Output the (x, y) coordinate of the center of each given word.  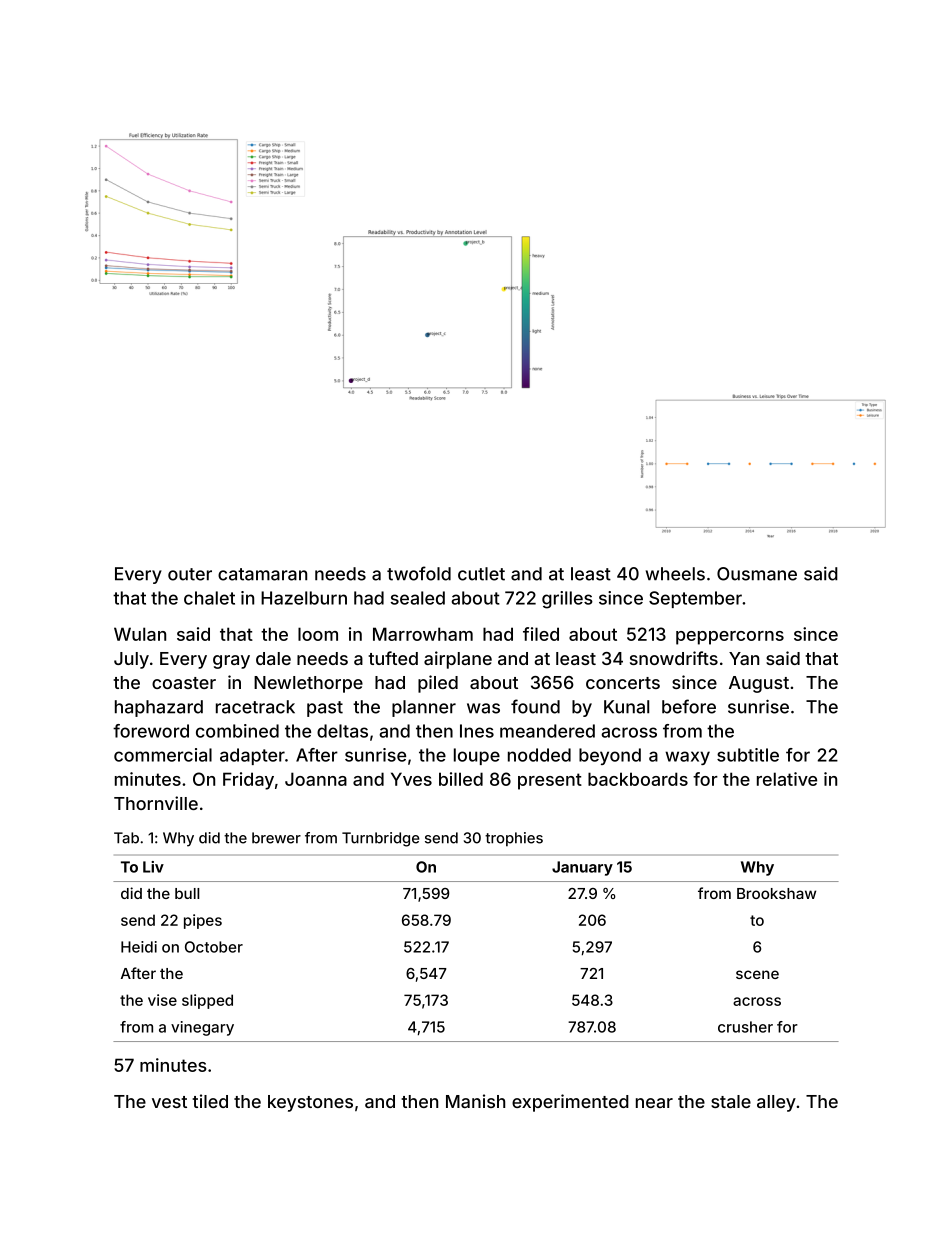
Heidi (139, 947)
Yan (744, 658)
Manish (475, 1101)
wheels (675, 574)
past (325, 709)
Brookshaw (776, 893)
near (654, 1103)
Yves (411, 779)
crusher (745, 1027)
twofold (419, 573)
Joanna (316, 779)
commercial (163, 755)
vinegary (202, 1028)
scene (757, 974)
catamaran (262, 574)
